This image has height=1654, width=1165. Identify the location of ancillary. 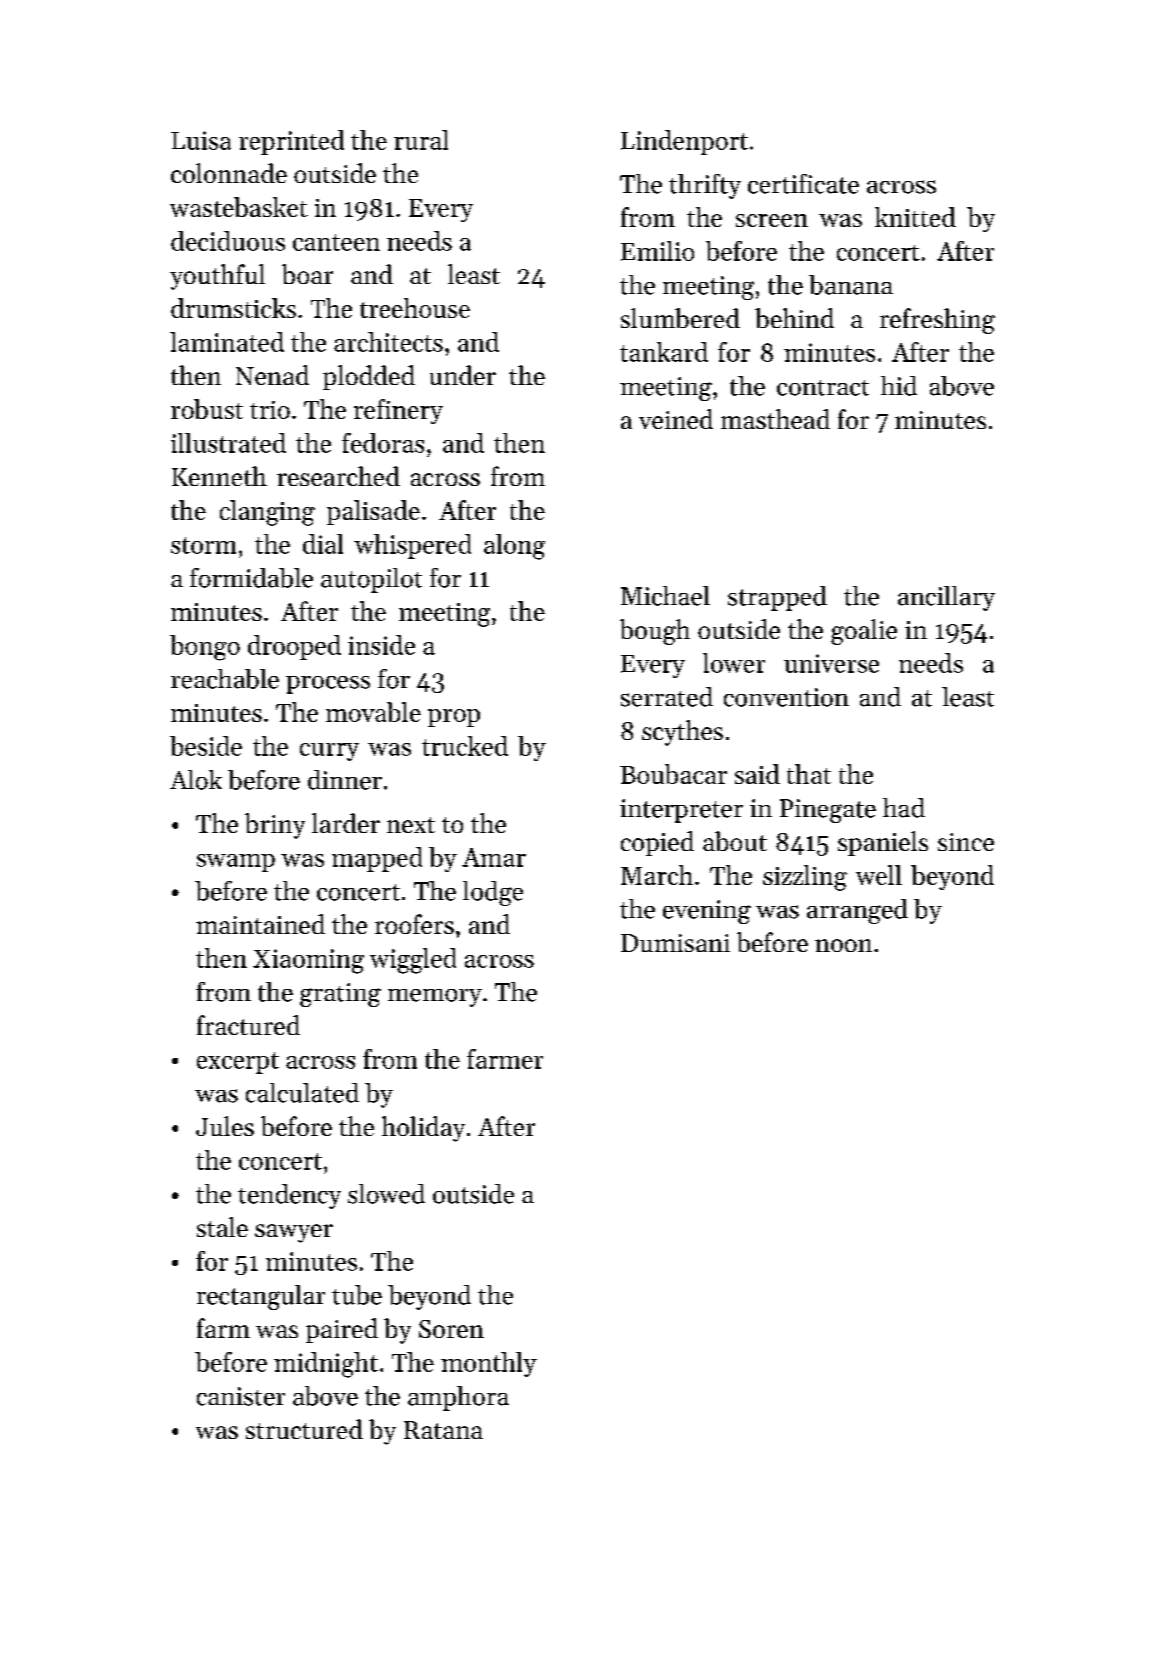
(946, 598).
